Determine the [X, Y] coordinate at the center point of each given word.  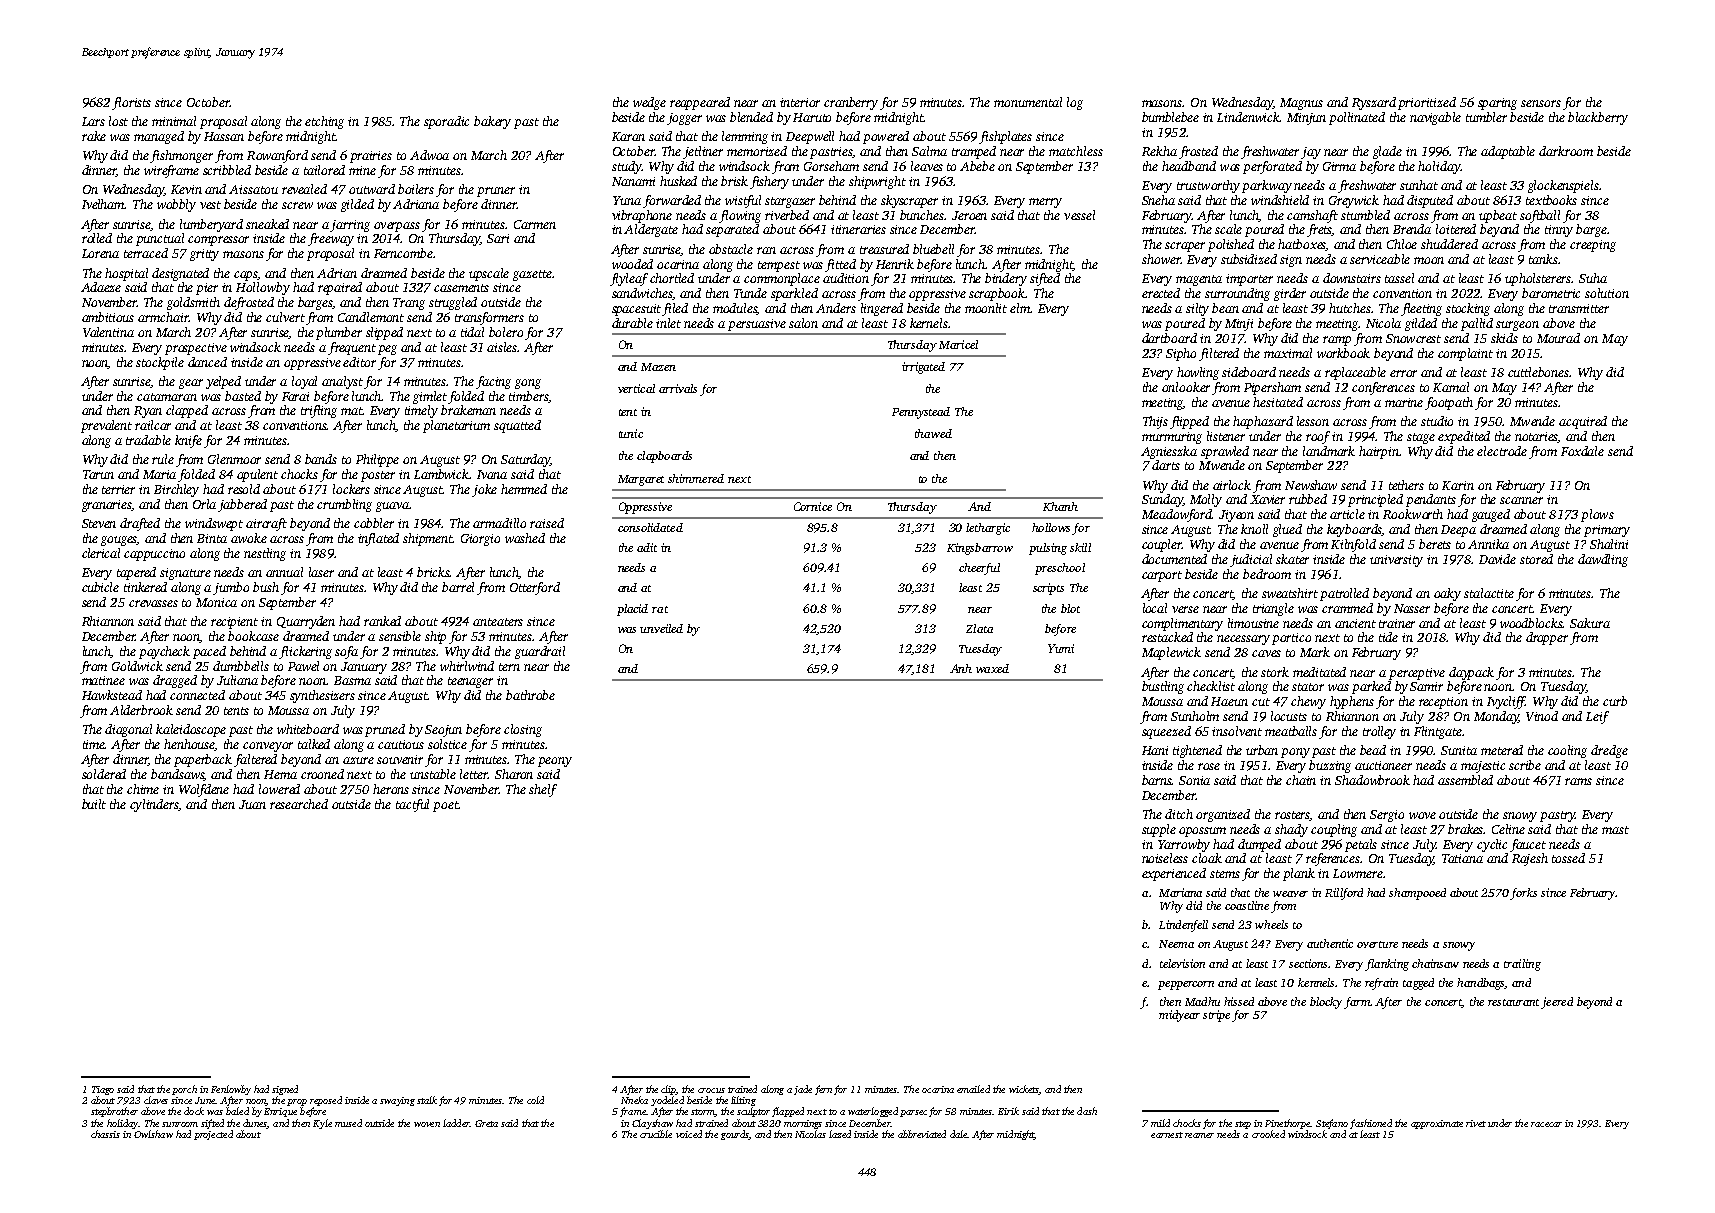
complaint [1465, 354]
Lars [93, 121]
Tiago [103, 1090]
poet [445, 806]
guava [392, 507]
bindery [1006, 279]
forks [1523, 894]
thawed [933, 433]
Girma [1339, 166]
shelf [543, 790]
